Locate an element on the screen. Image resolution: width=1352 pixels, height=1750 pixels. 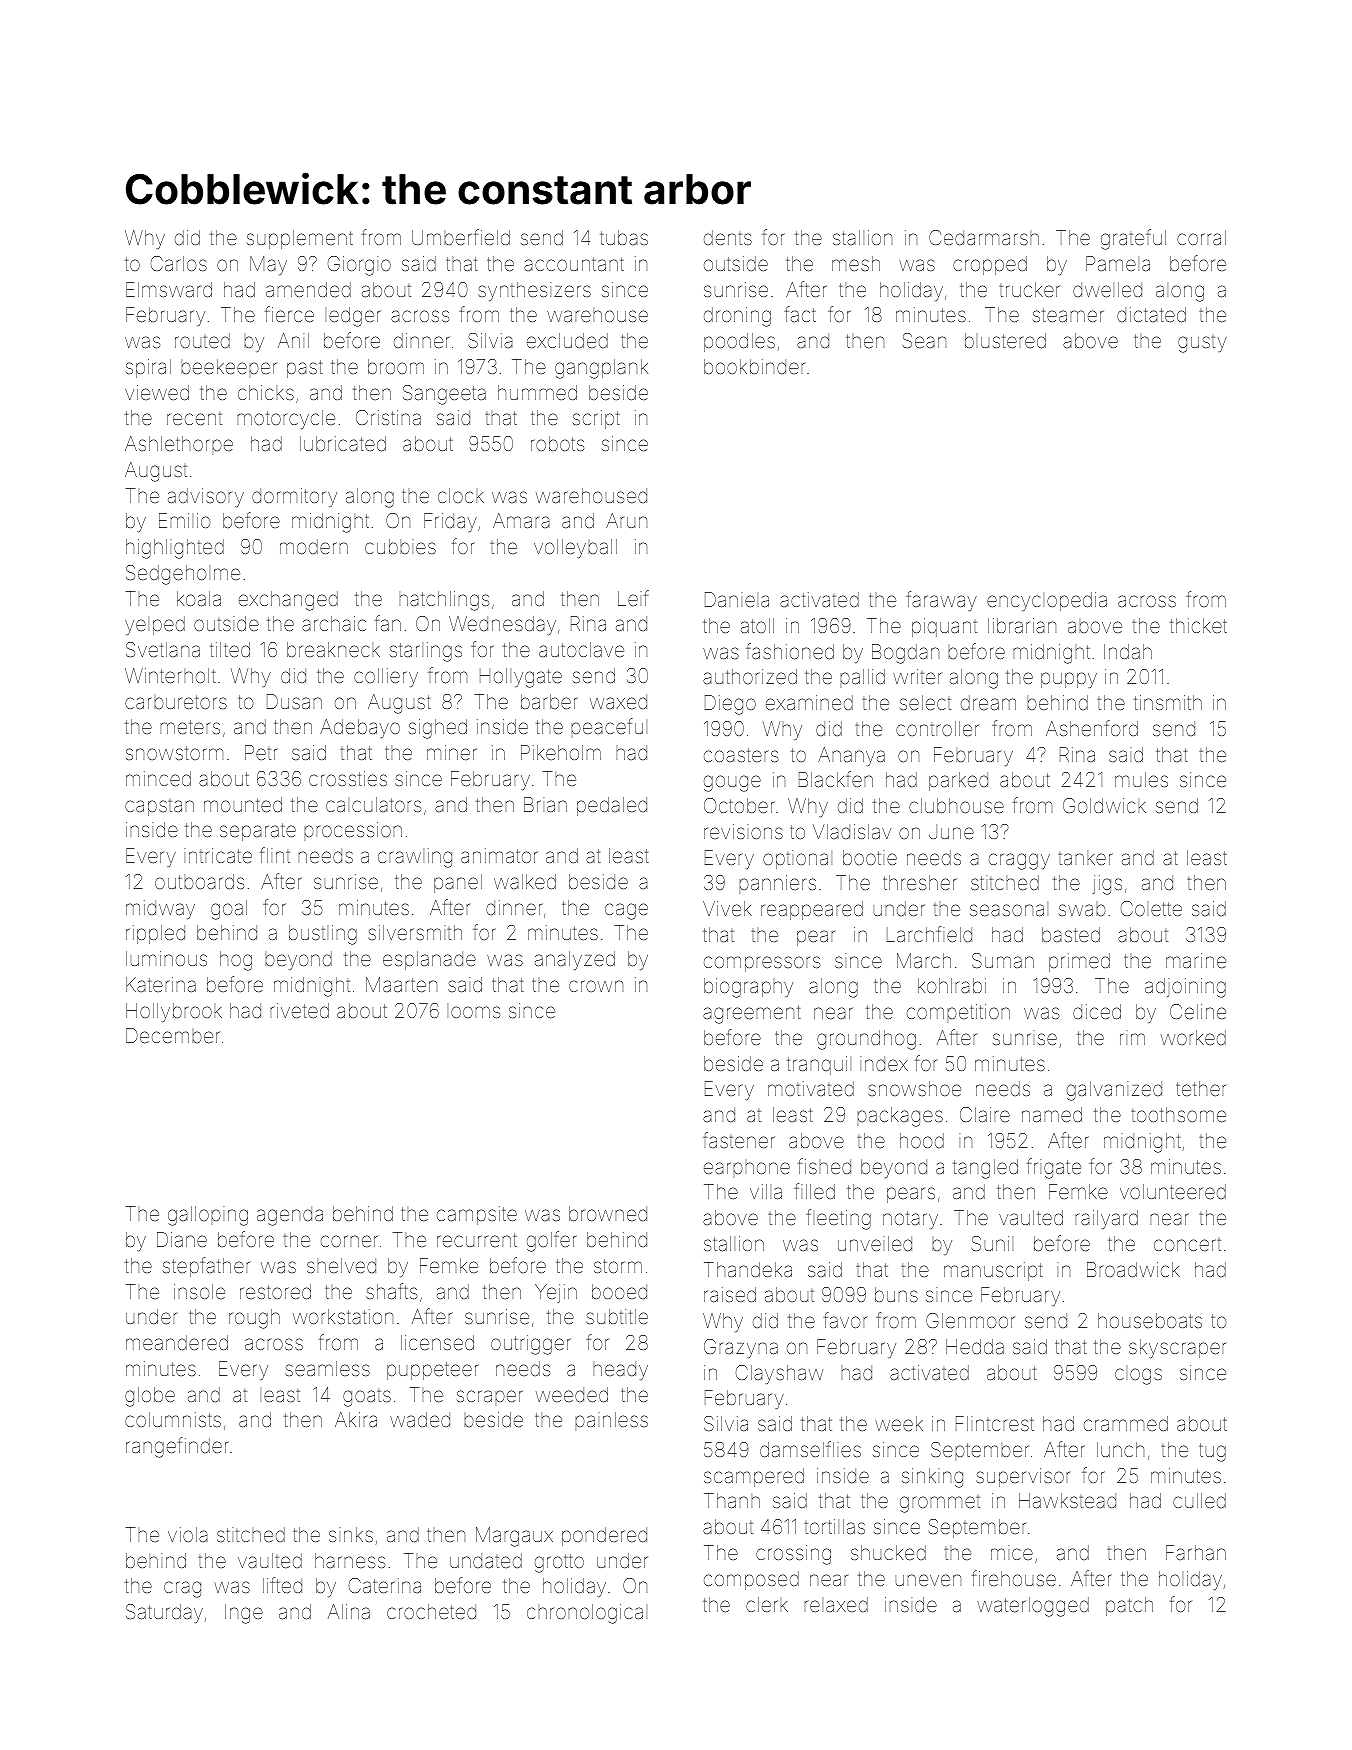
clogs is located at coordinates (1138, 1375).
